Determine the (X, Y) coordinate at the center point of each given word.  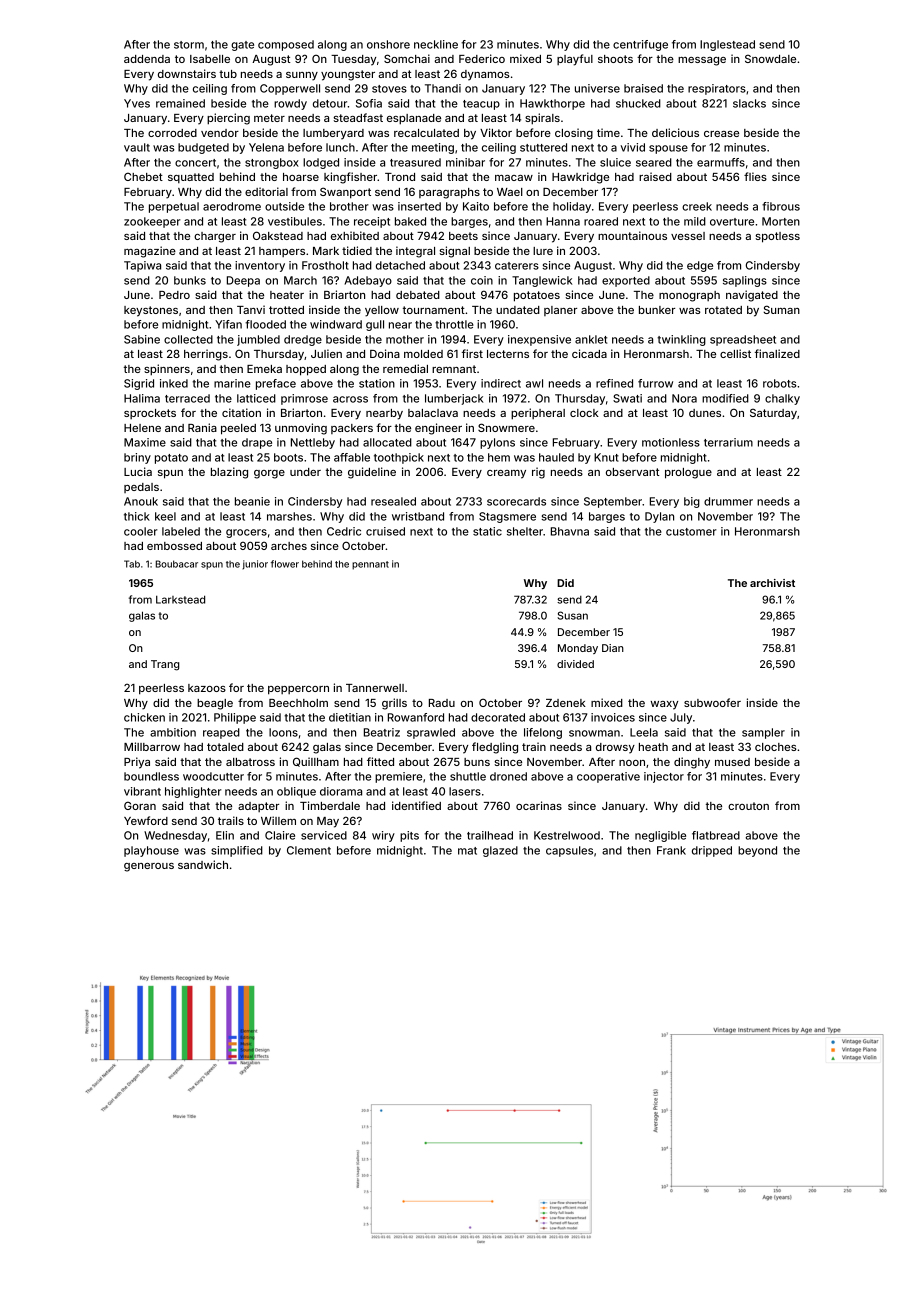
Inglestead (727, 45)
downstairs (187, 73)
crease (721, 134)
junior (255, 564)
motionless (671, 442)
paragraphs (449, 193)
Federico (482, 58)
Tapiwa (142, 266)
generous (149, 867)
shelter (525, 531)
